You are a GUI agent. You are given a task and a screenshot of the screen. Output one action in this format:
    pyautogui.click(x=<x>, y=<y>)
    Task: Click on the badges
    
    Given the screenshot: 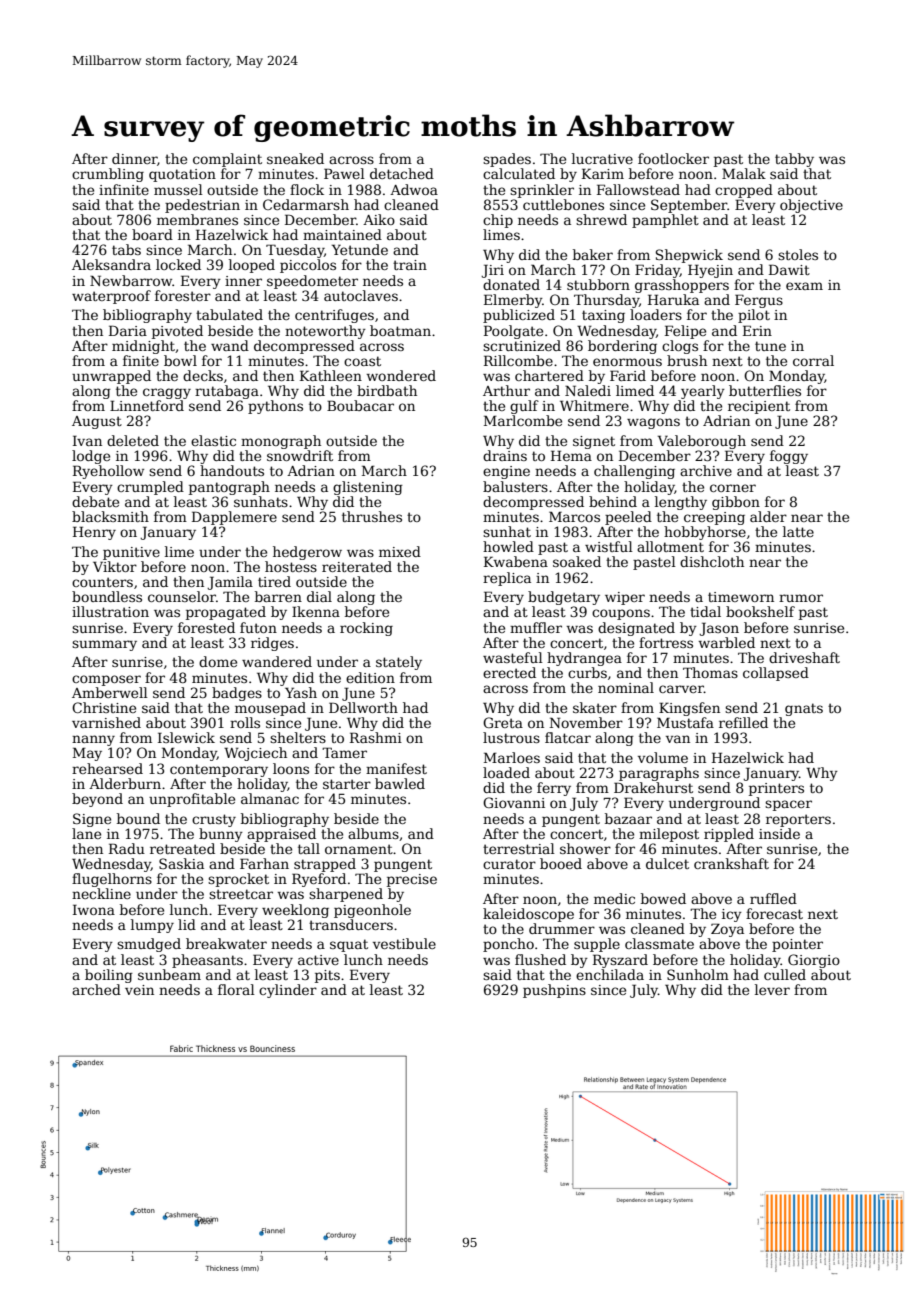 What is the action you would take?
    pyautogui.click(x=237, y=694)
